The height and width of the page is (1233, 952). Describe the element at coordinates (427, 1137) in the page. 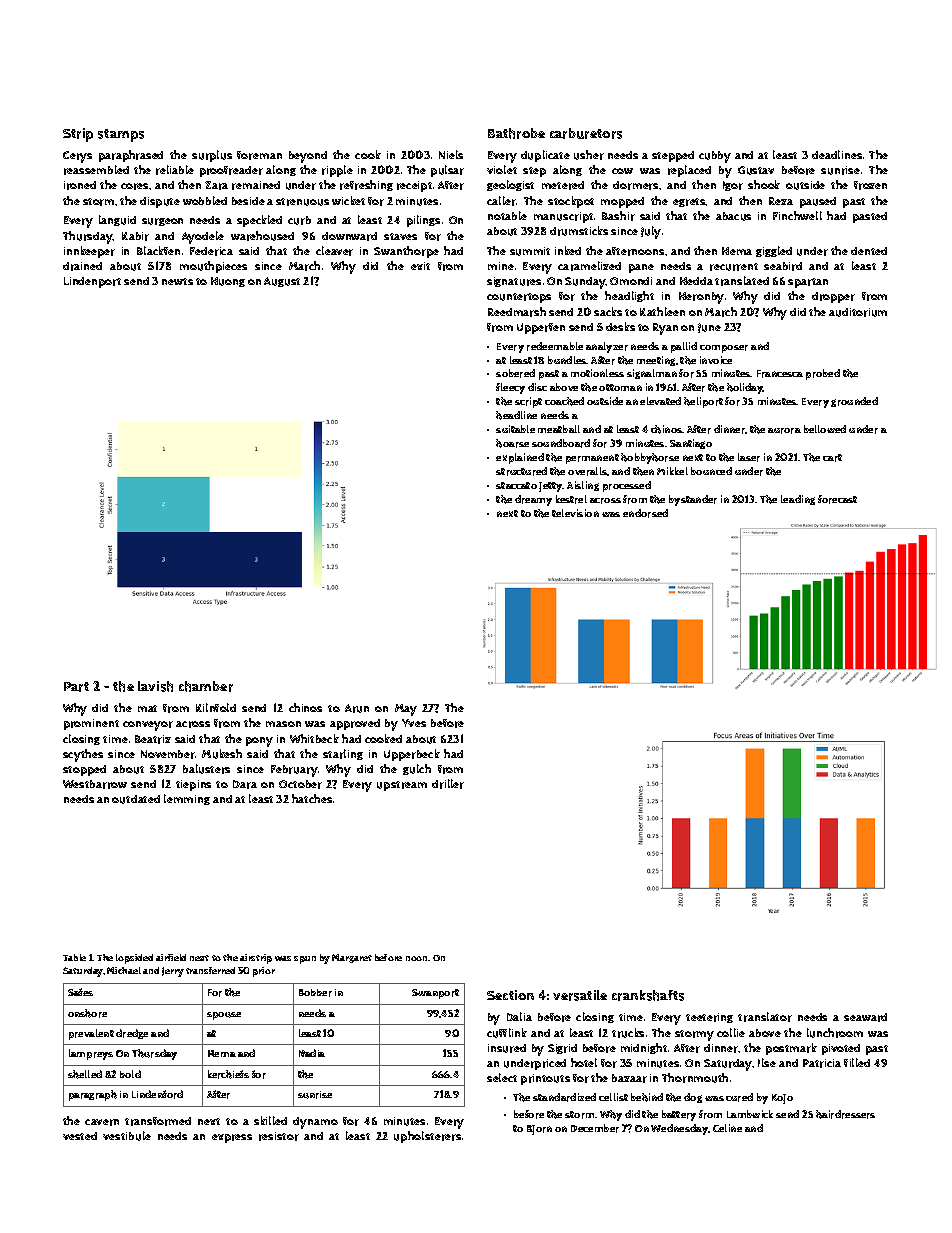

I see `upholsterers` at that location.
